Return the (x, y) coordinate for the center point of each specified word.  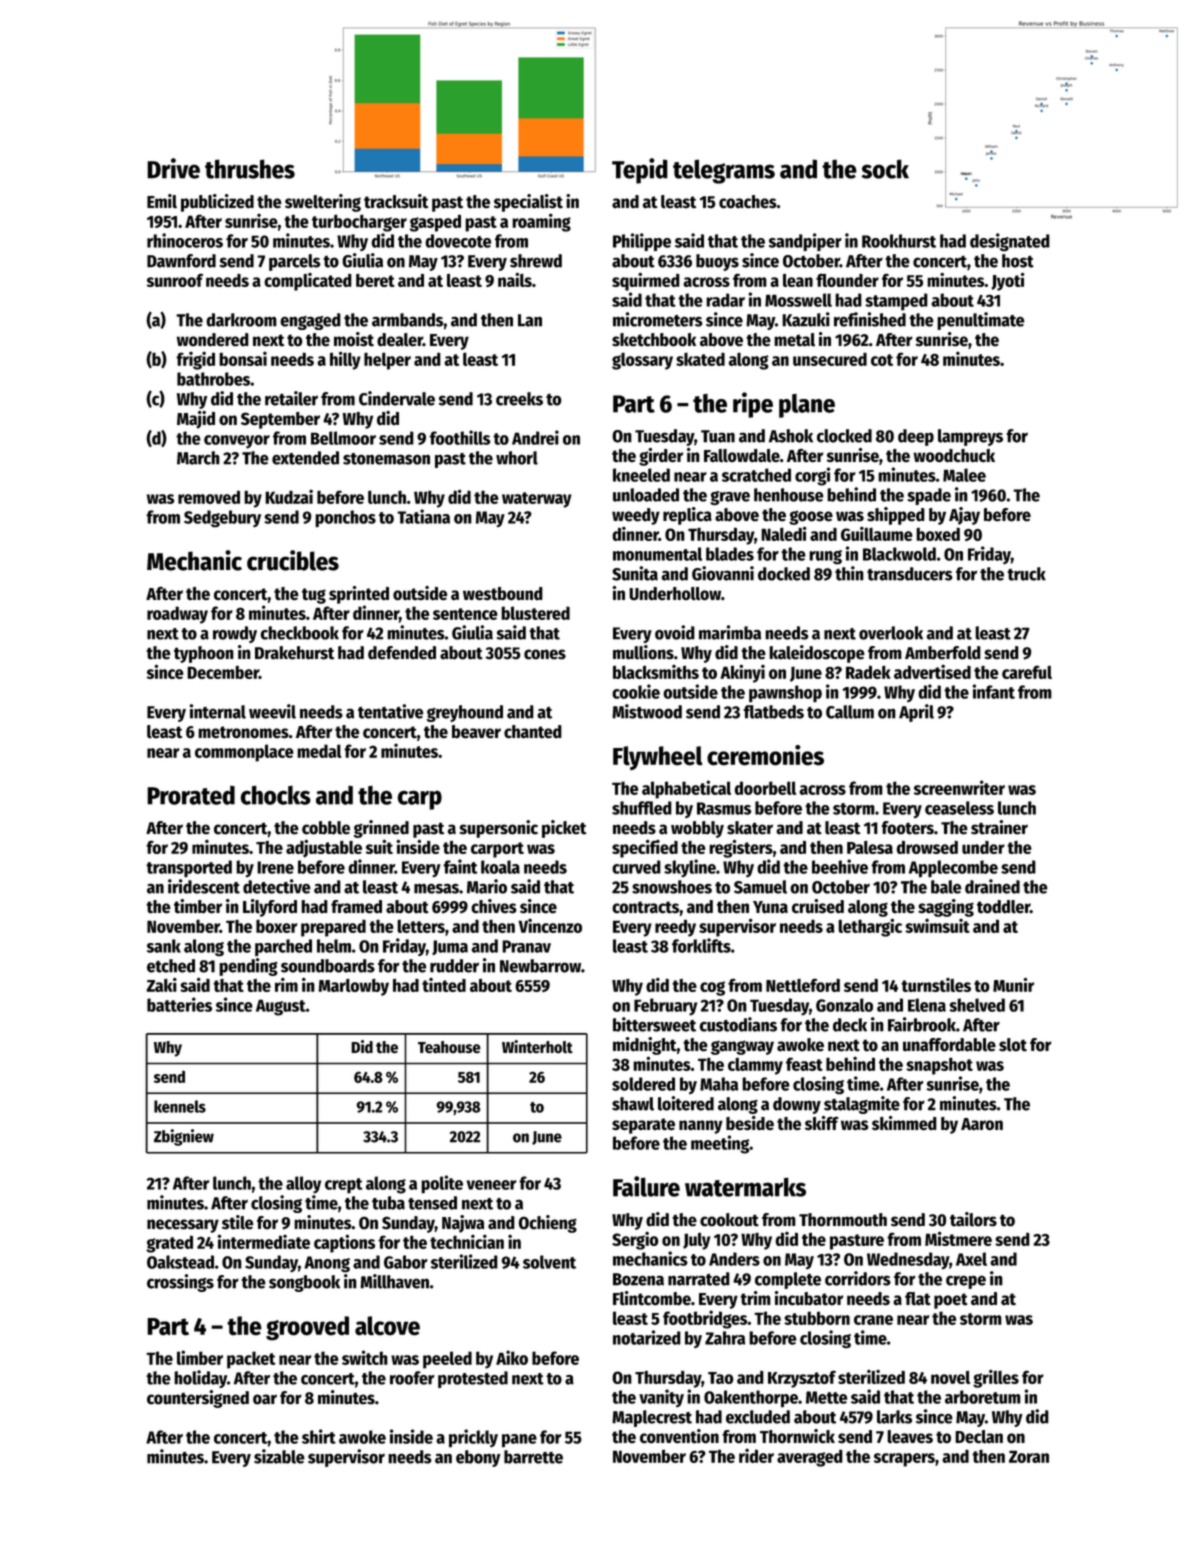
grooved (307, 1328)
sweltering (323, 203)
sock (885, 169)
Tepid (640, 171)
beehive (840, 866)
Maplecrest (652, 1418)
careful (1027, 672)
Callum (850, 712)
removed (209, 497)
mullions (643, 652)
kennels (180, 1106)
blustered (535, 613)
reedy (675, 928)
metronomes (243, 732)
